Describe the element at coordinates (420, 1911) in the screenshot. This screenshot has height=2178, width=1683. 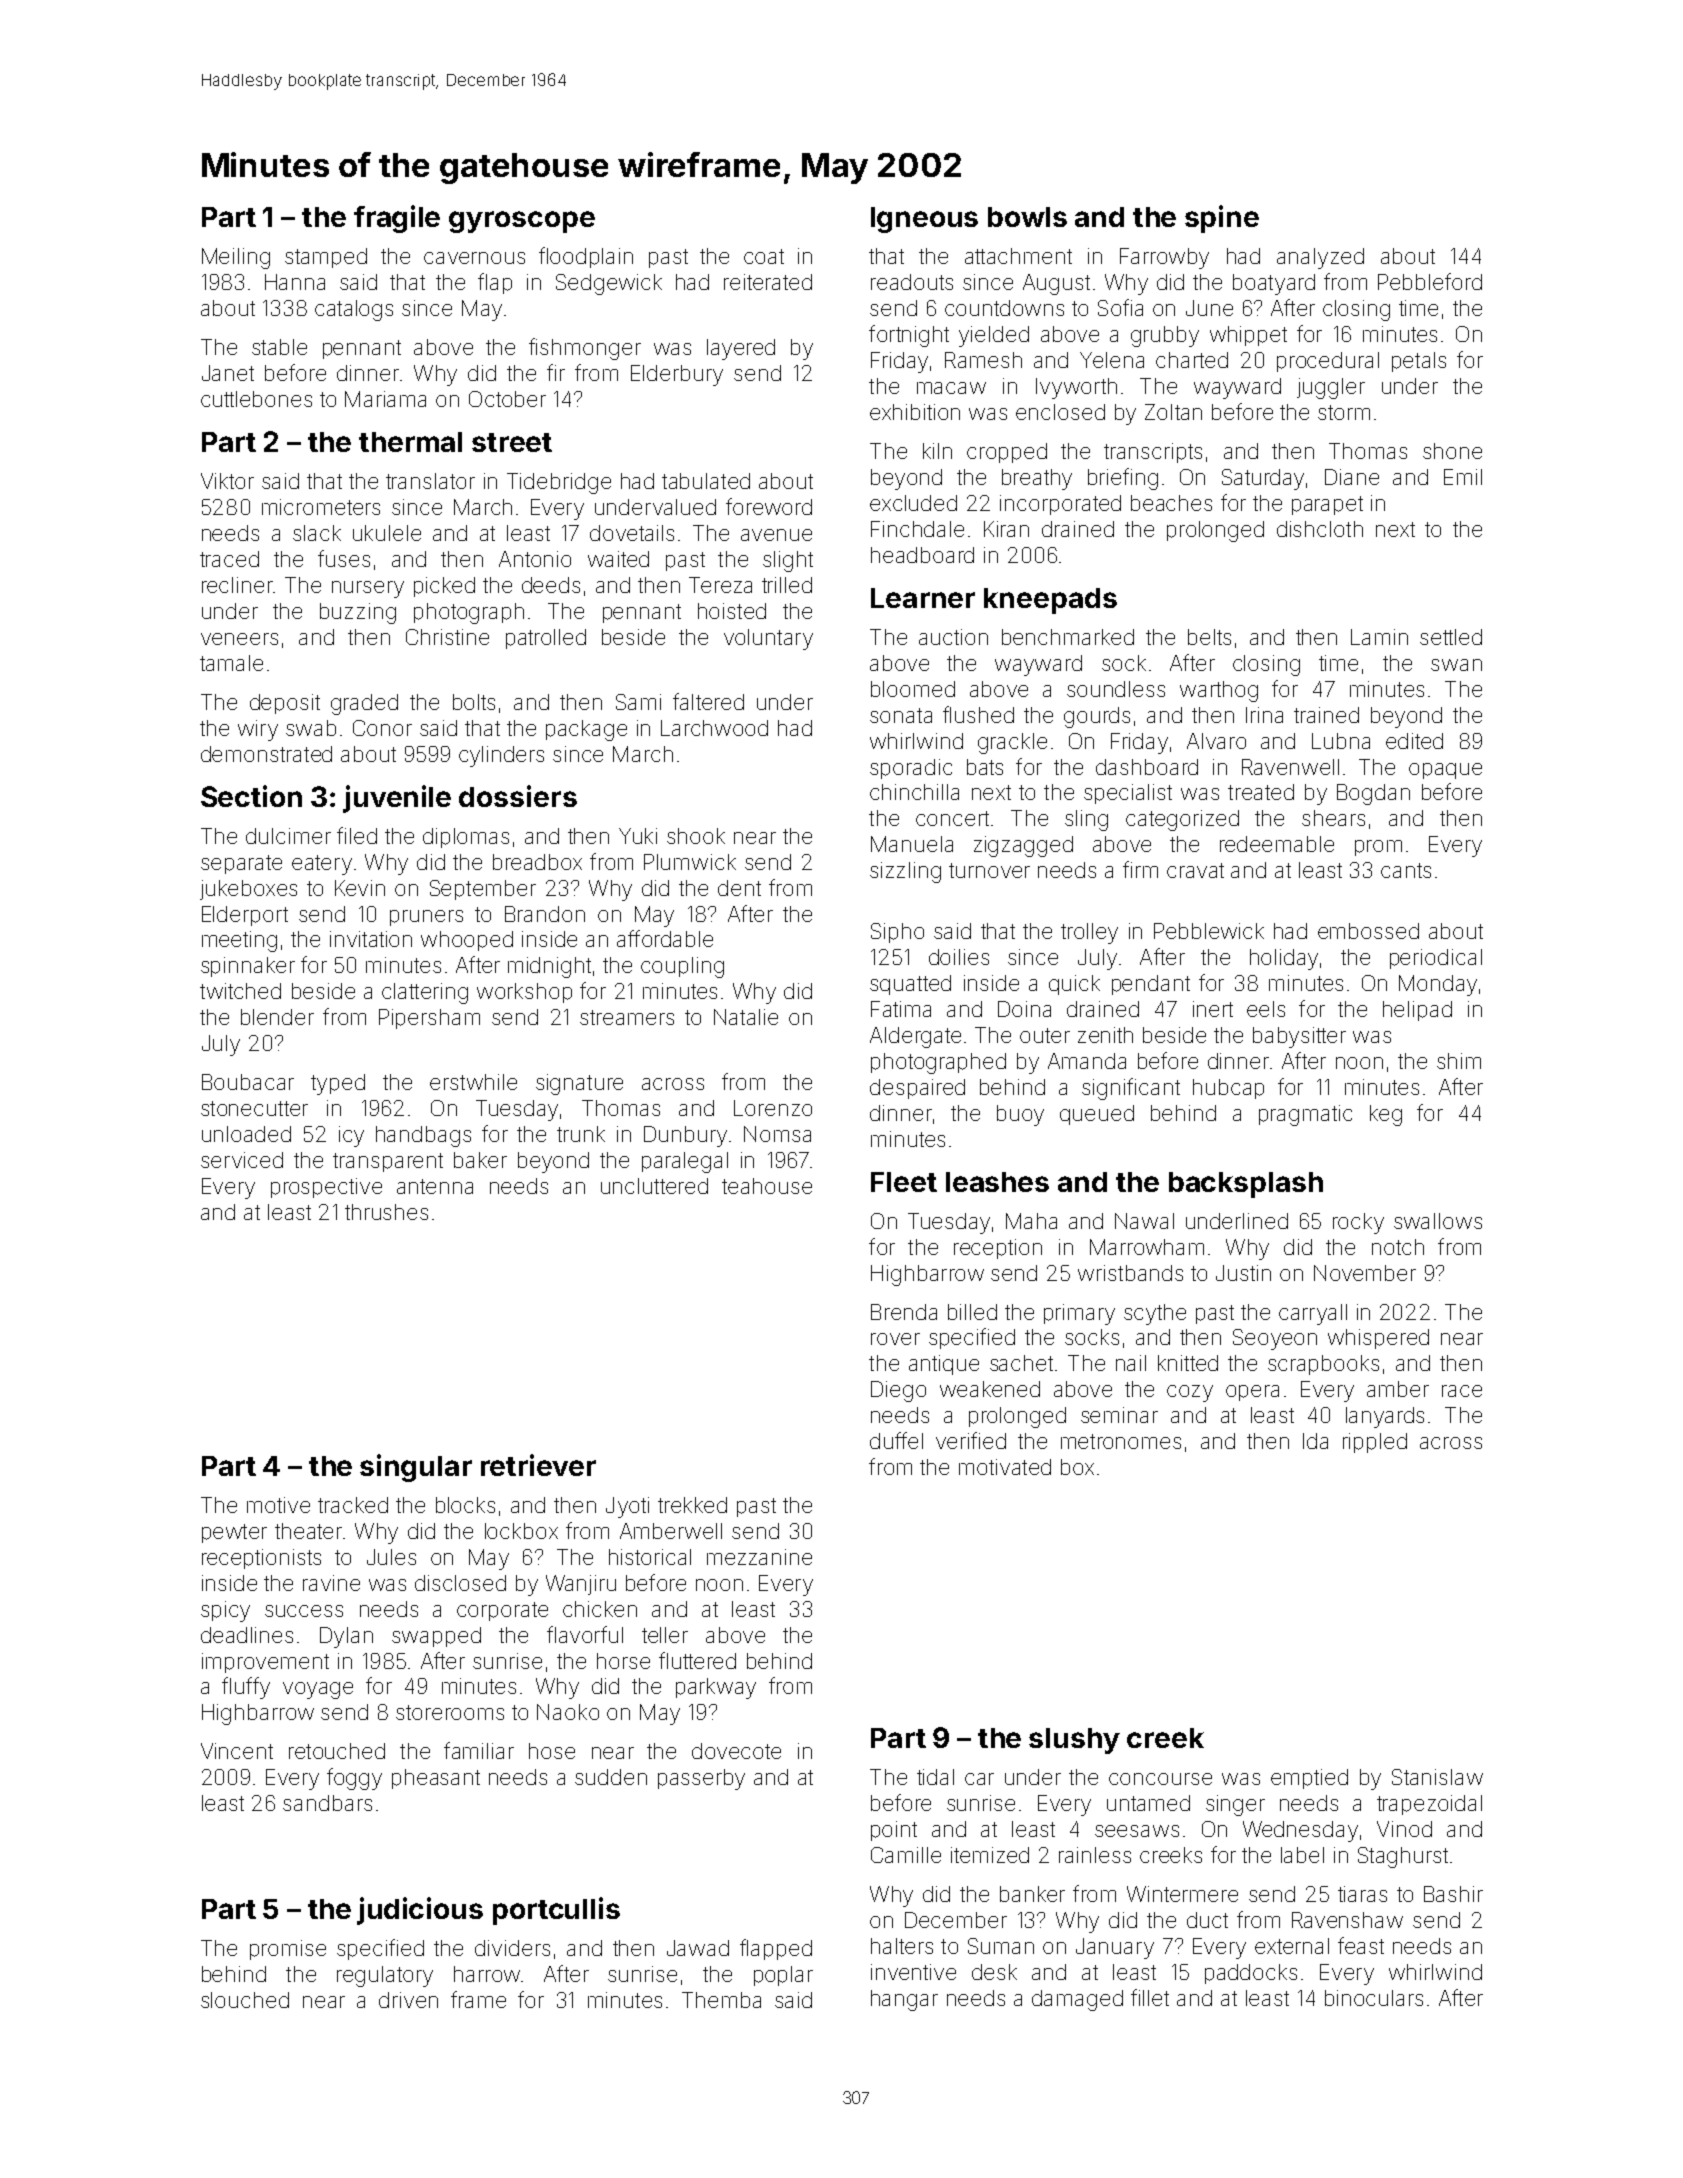
I see `judicious` at that location.
